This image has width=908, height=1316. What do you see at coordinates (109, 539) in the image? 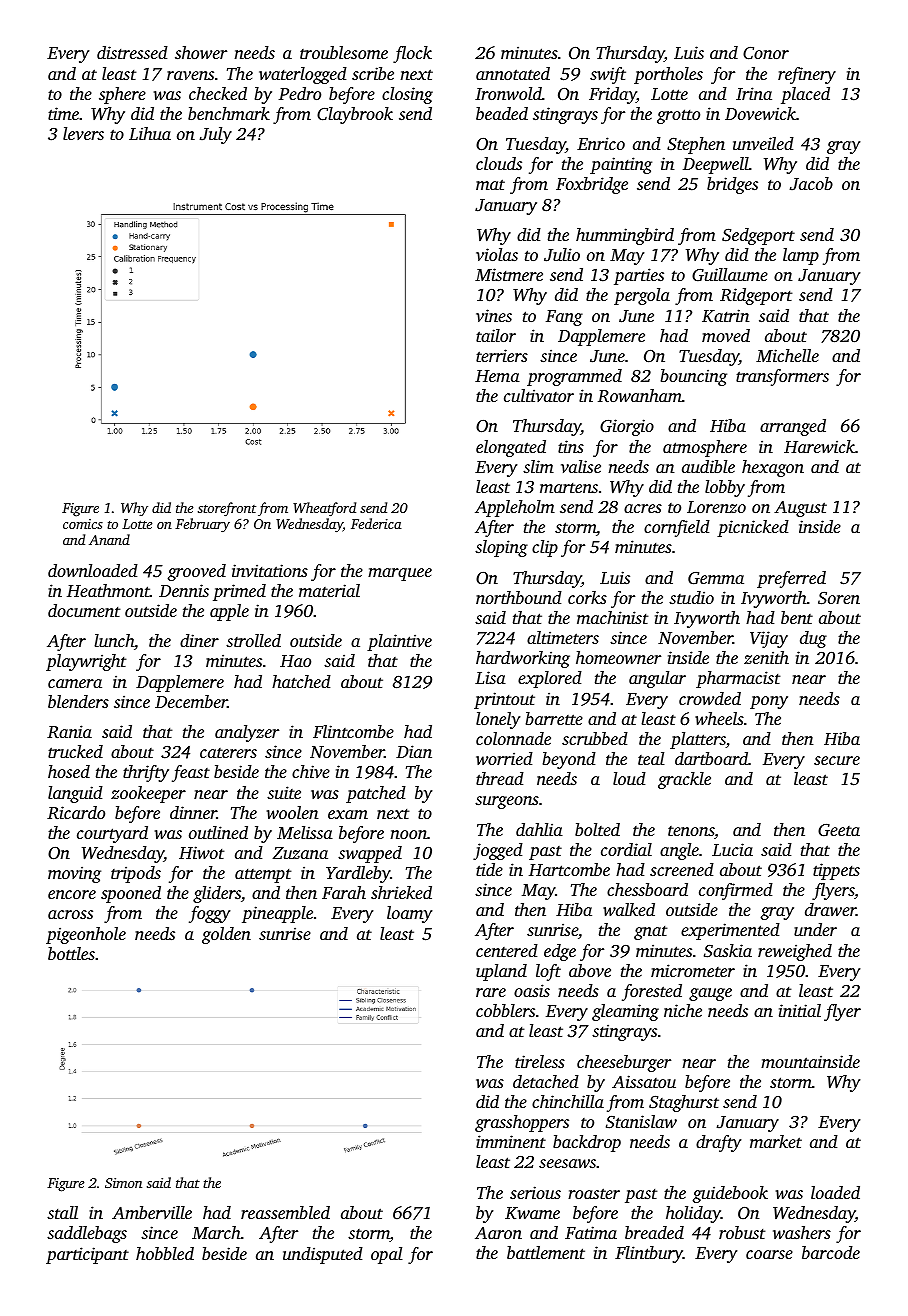
I see `Anand` at bounding box center [109, 539].
